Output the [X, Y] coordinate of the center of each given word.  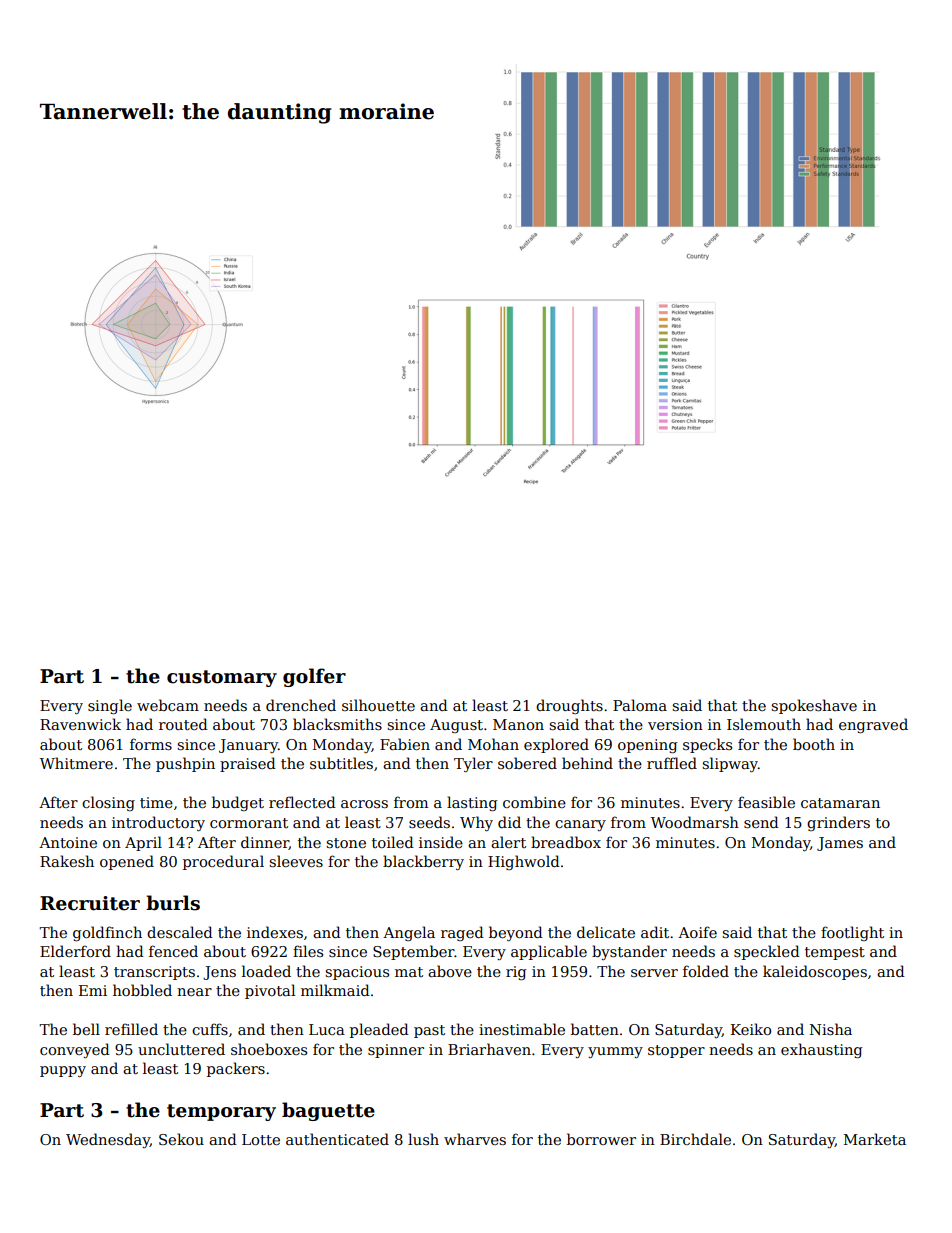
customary [222, 678]
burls [173, 903]
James [840, 844]
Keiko [751, 1029]
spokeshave [814, 706]
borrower [601, 1139]
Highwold [524, 862]
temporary [221, 1112]
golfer [314, 677]
